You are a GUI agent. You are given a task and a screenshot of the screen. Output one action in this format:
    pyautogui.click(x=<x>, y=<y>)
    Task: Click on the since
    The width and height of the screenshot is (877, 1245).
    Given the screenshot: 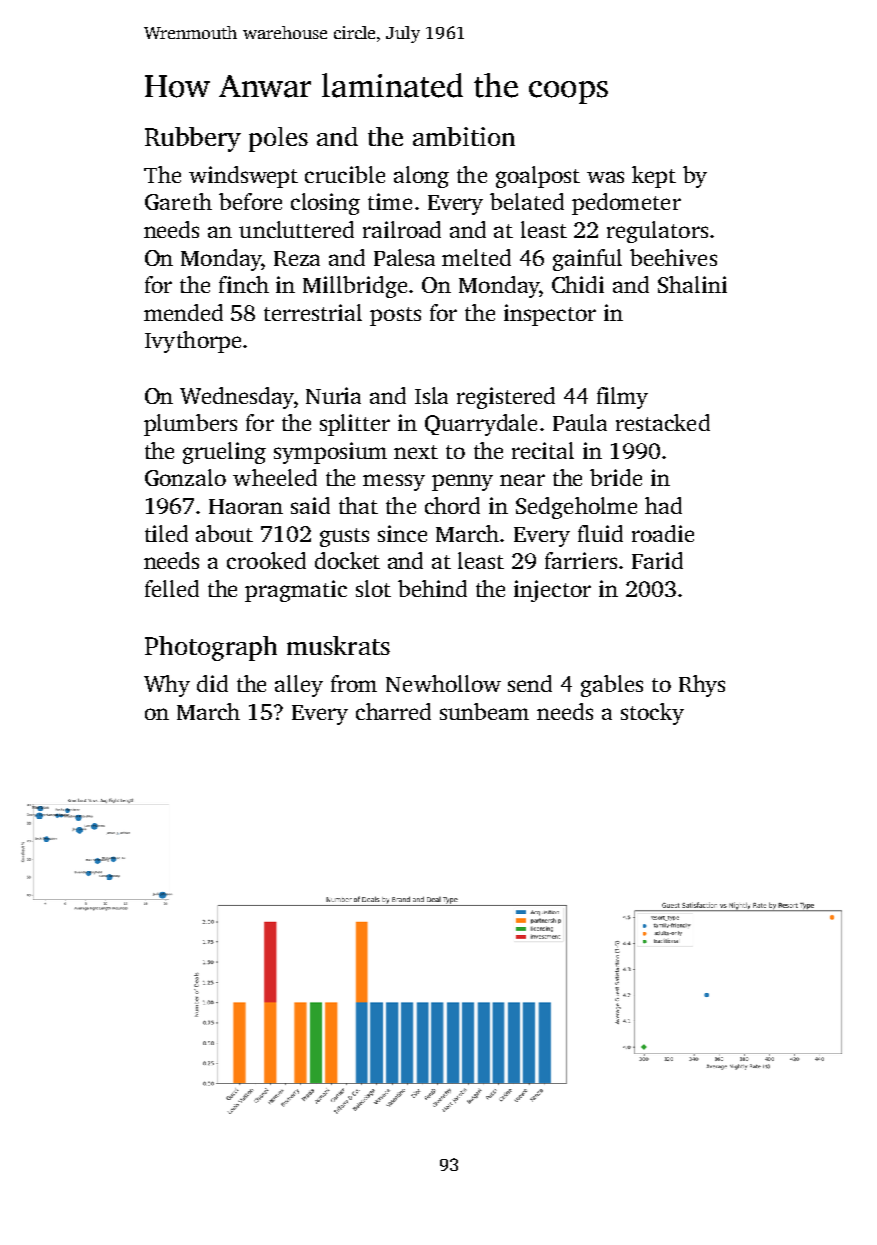 What is the action you would take?
    pyautogui.click(x=402, y=533)
